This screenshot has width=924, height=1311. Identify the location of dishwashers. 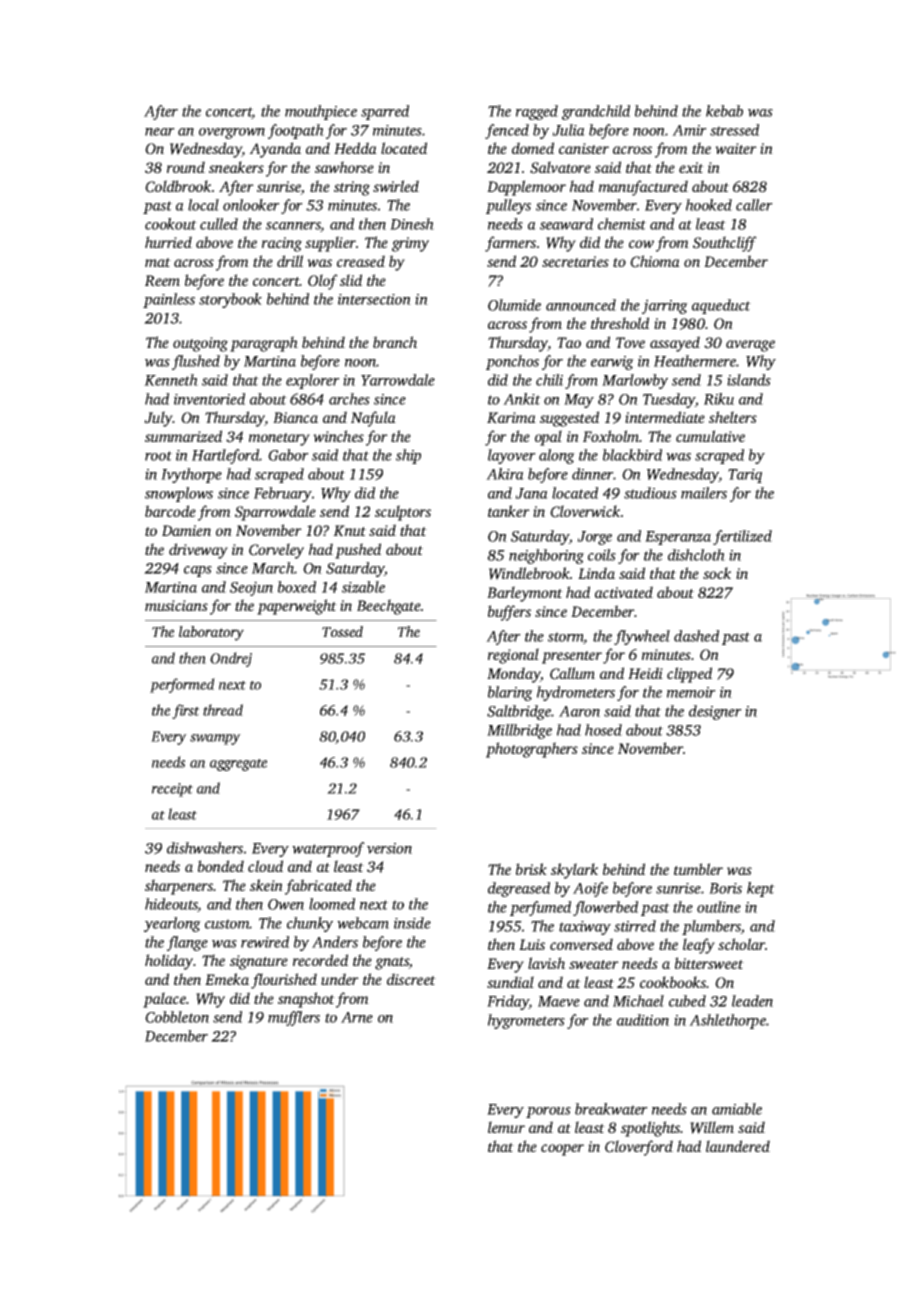
(205, 848).
